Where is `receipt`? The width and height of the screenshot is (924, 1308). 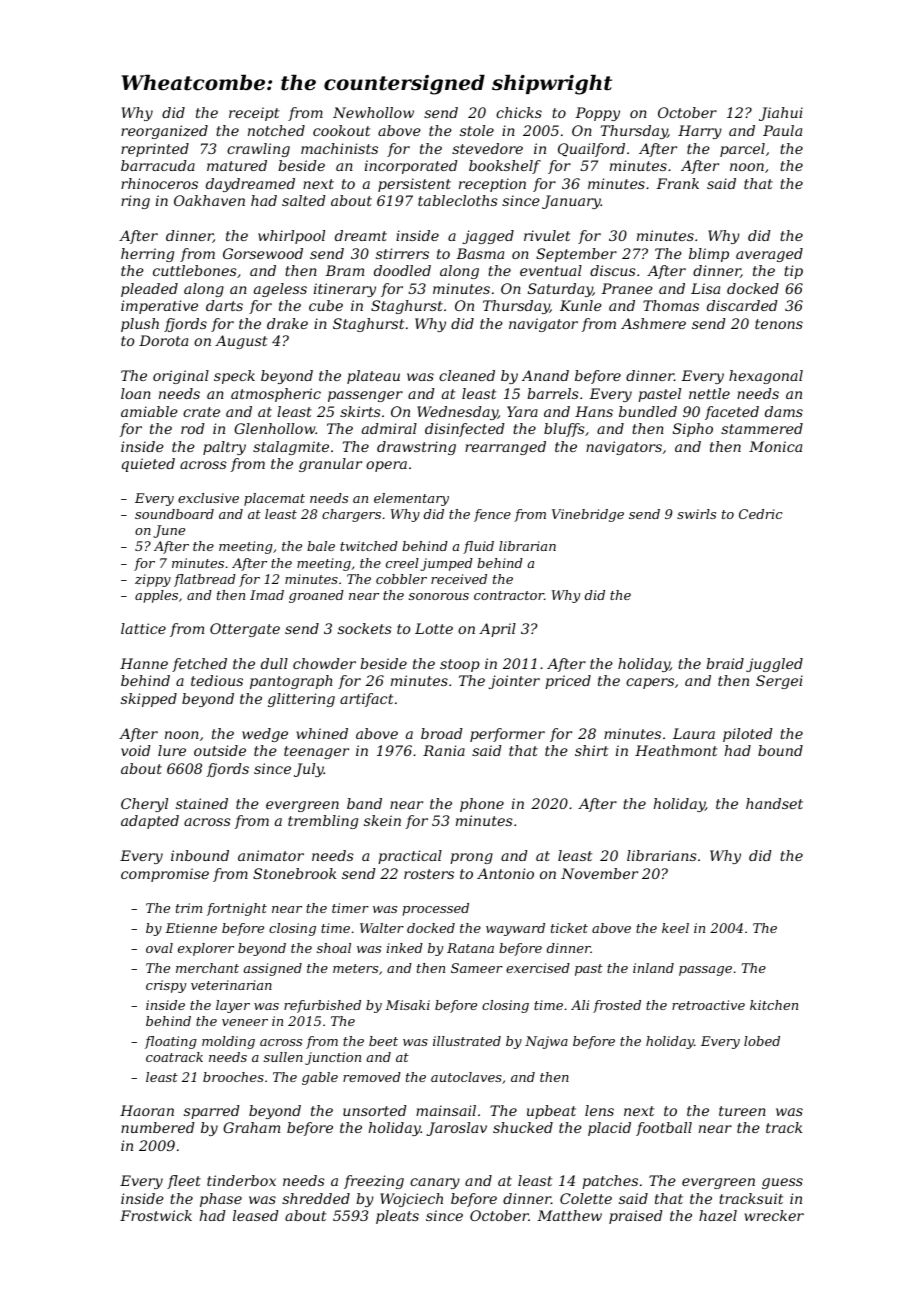
receipt is located at coordinates (254, 114).
